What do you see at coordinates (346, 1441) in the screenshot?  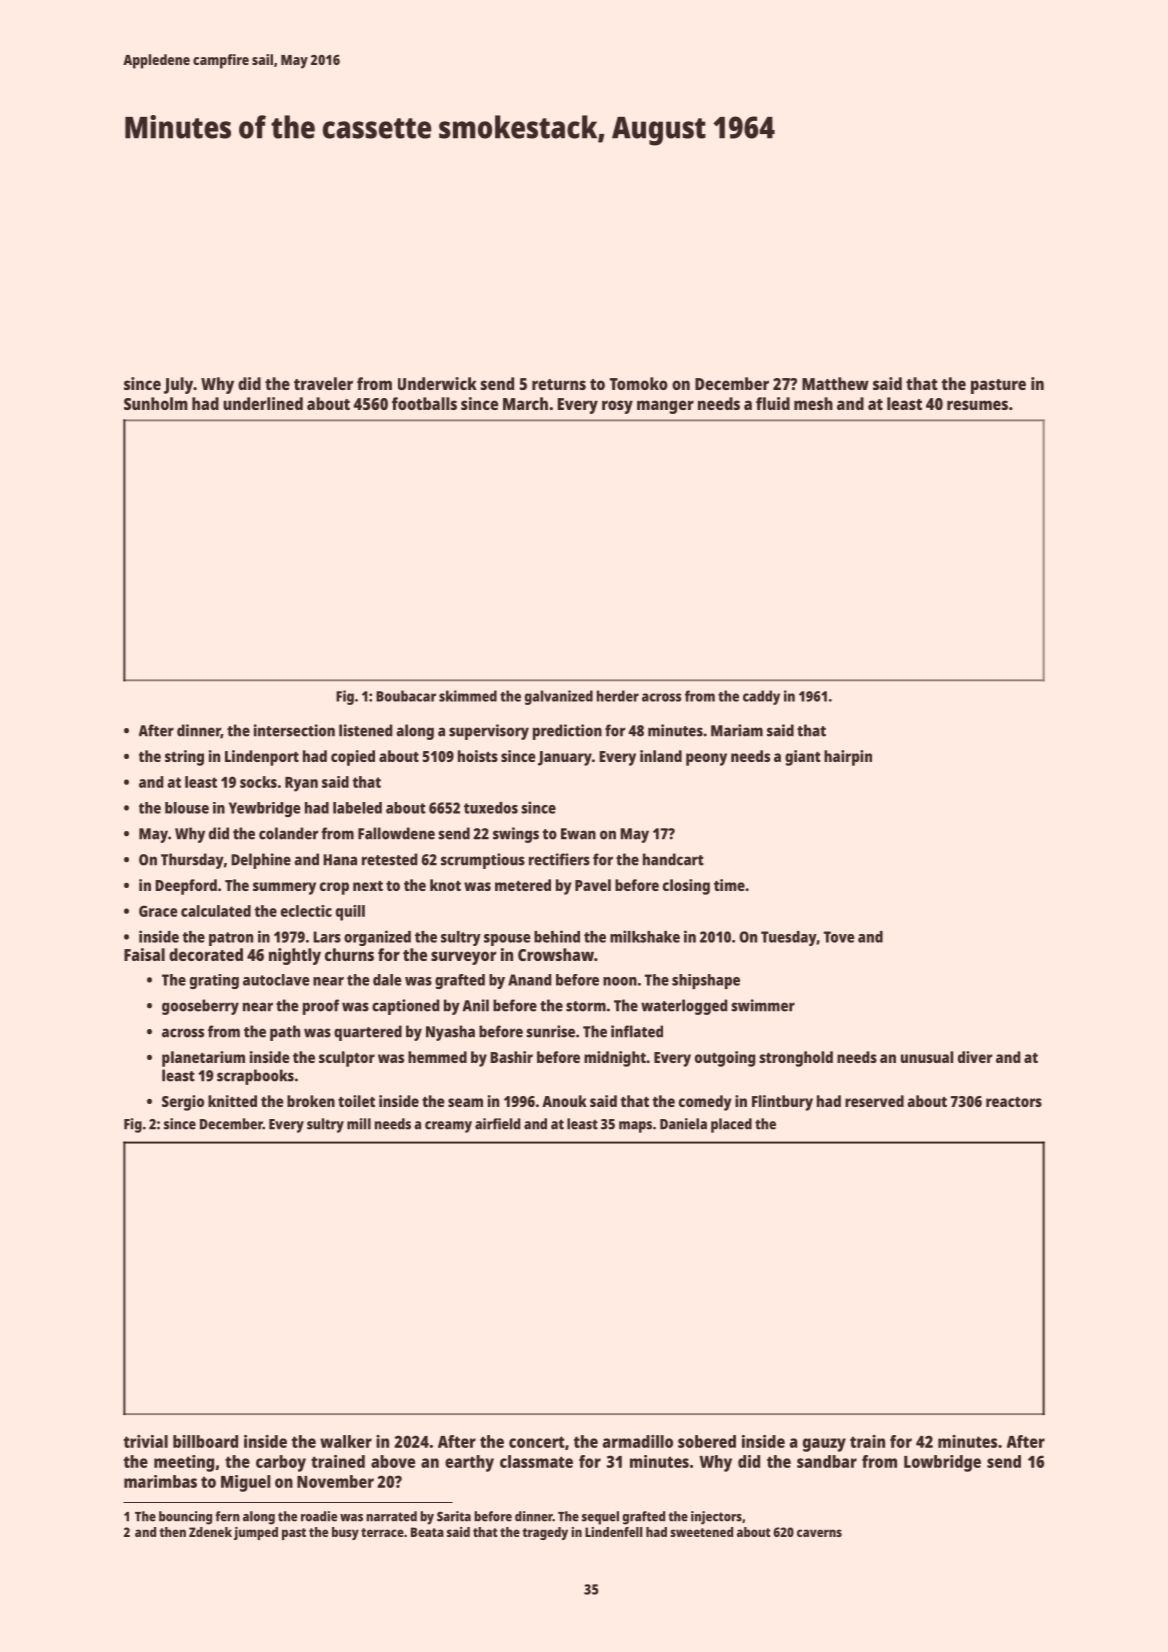 I see `walker` at bounding box center [346, 1441].
